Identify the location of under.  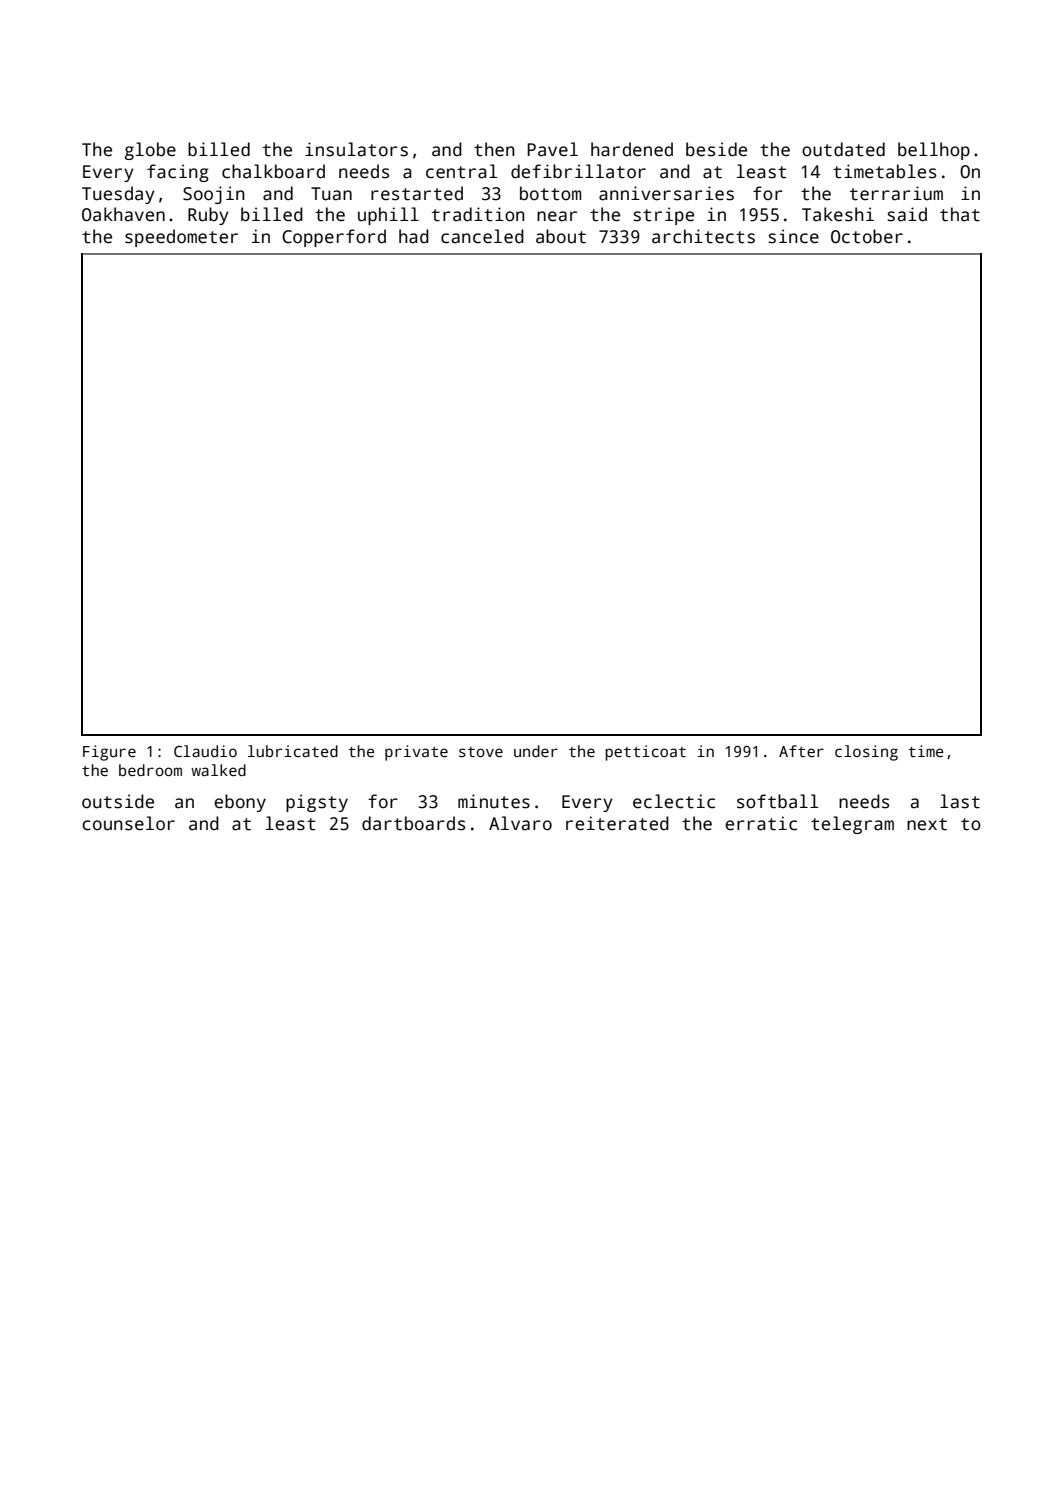
(536, 751).
